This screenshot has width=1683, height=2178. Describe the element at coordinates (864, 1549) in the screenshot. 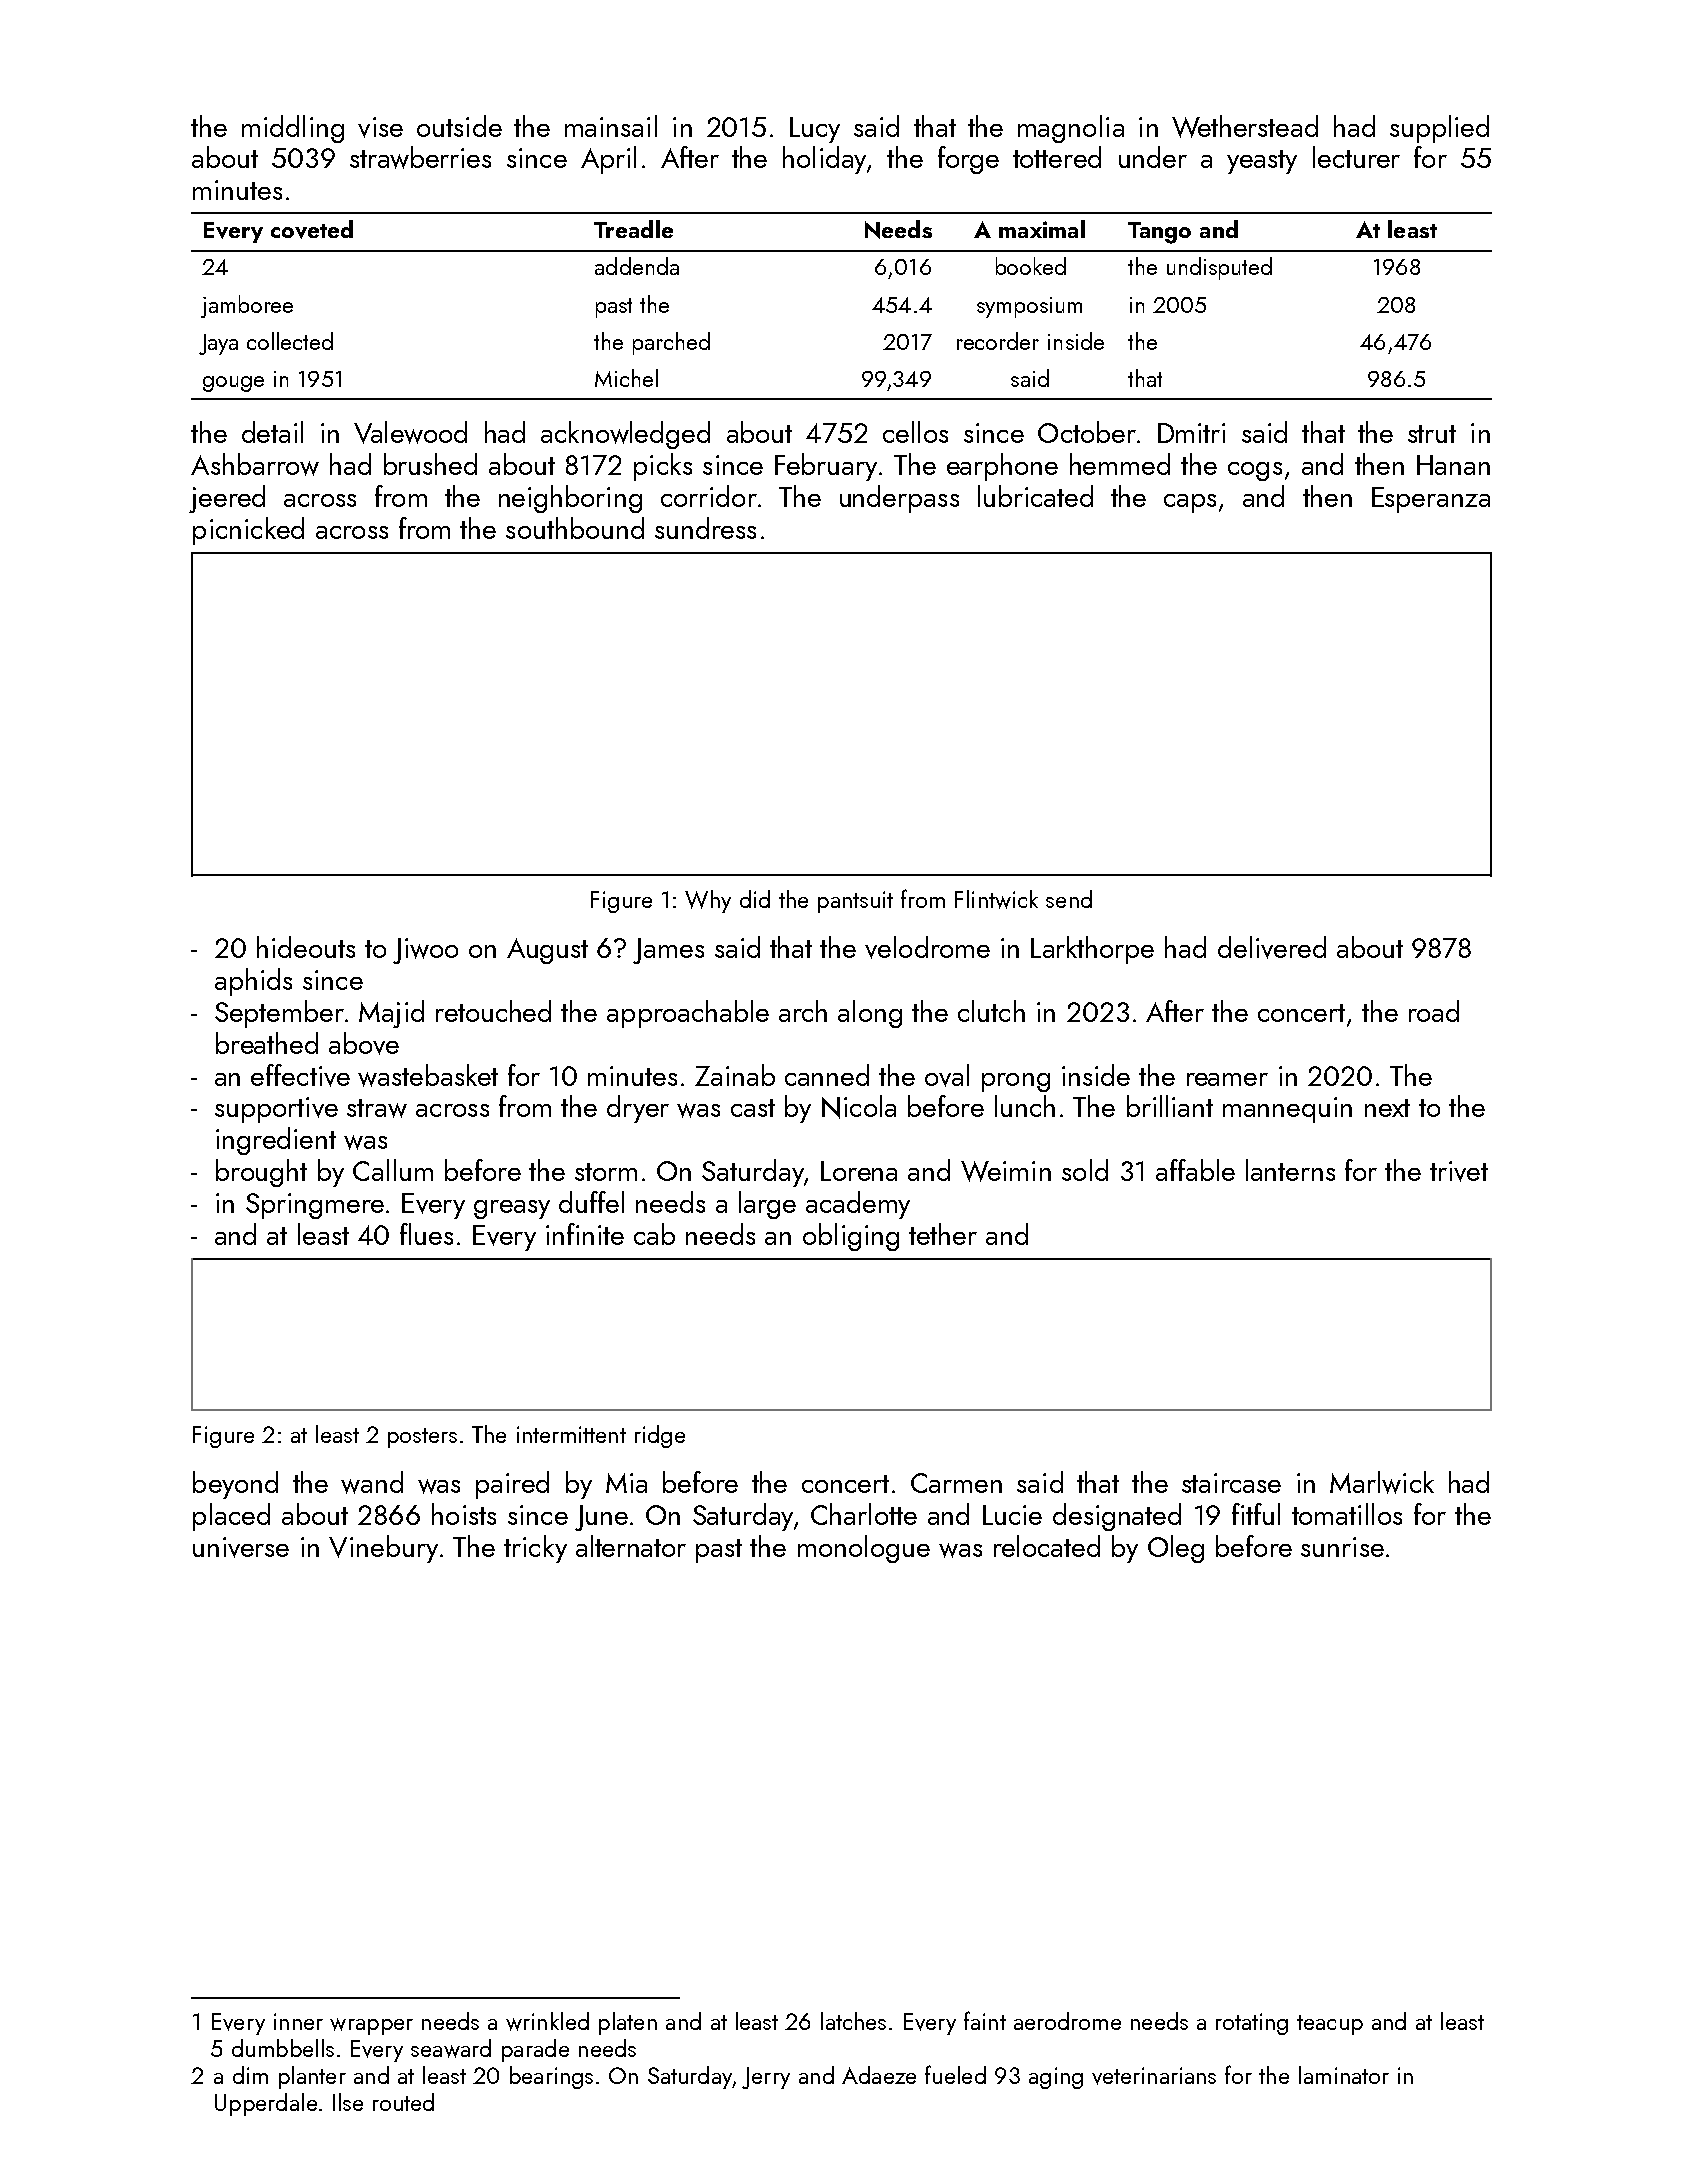

I see `monologue` at that location.
